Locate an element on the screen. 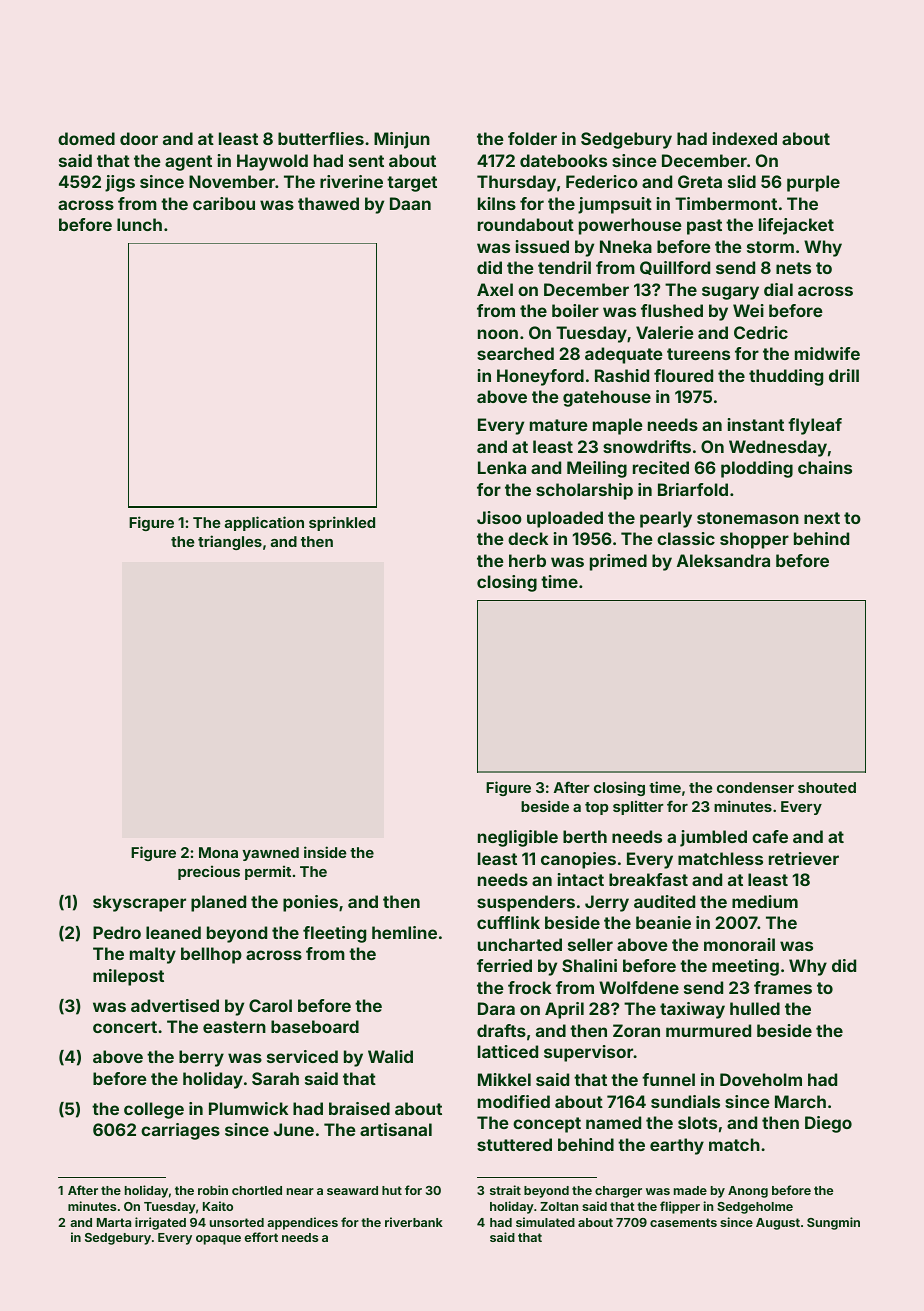 The height and width of the screenshot is (1311, 924). boiler is located at coordinates (575, 310).
